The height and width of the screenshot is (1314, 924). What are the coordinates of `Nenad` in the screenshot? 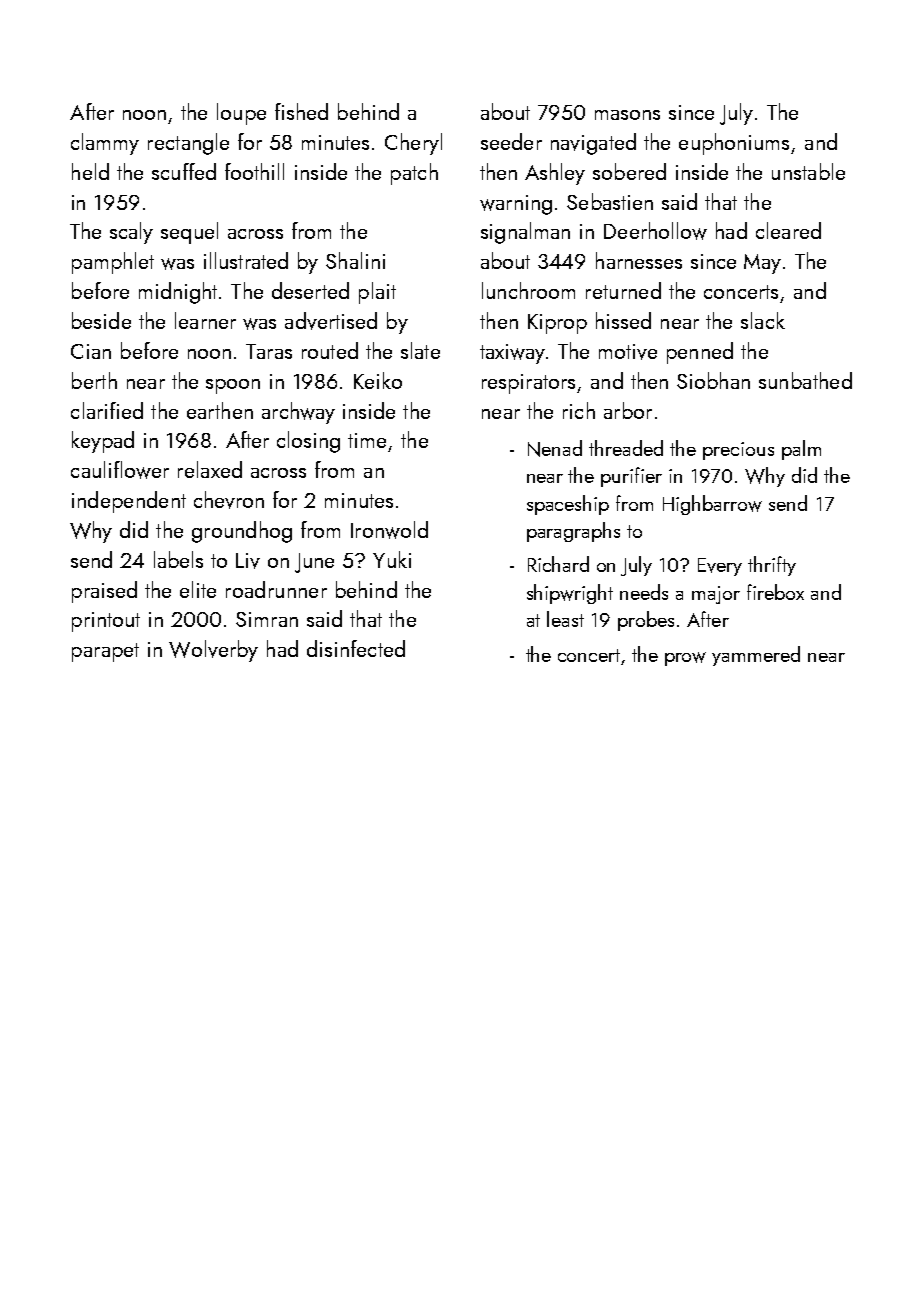 It's located at (555, 448).
